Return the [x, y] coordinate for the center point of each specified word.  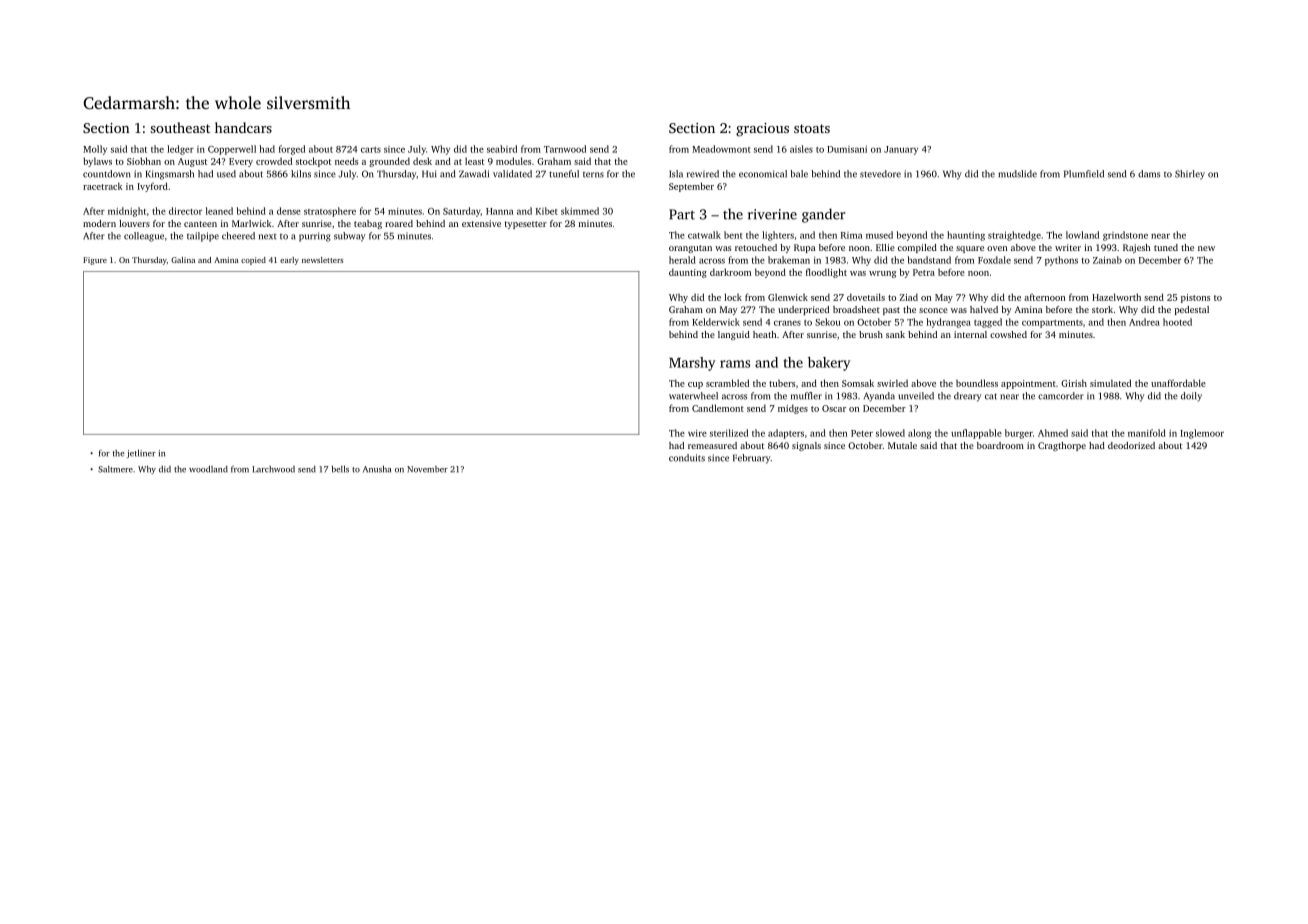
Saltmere [115, 469]
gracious [762, 130]
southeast [180, 127]
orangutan [690, 249]
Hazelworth [1116, 297]
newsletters [322, 260]
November [427, 469]
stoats [812, 128]
